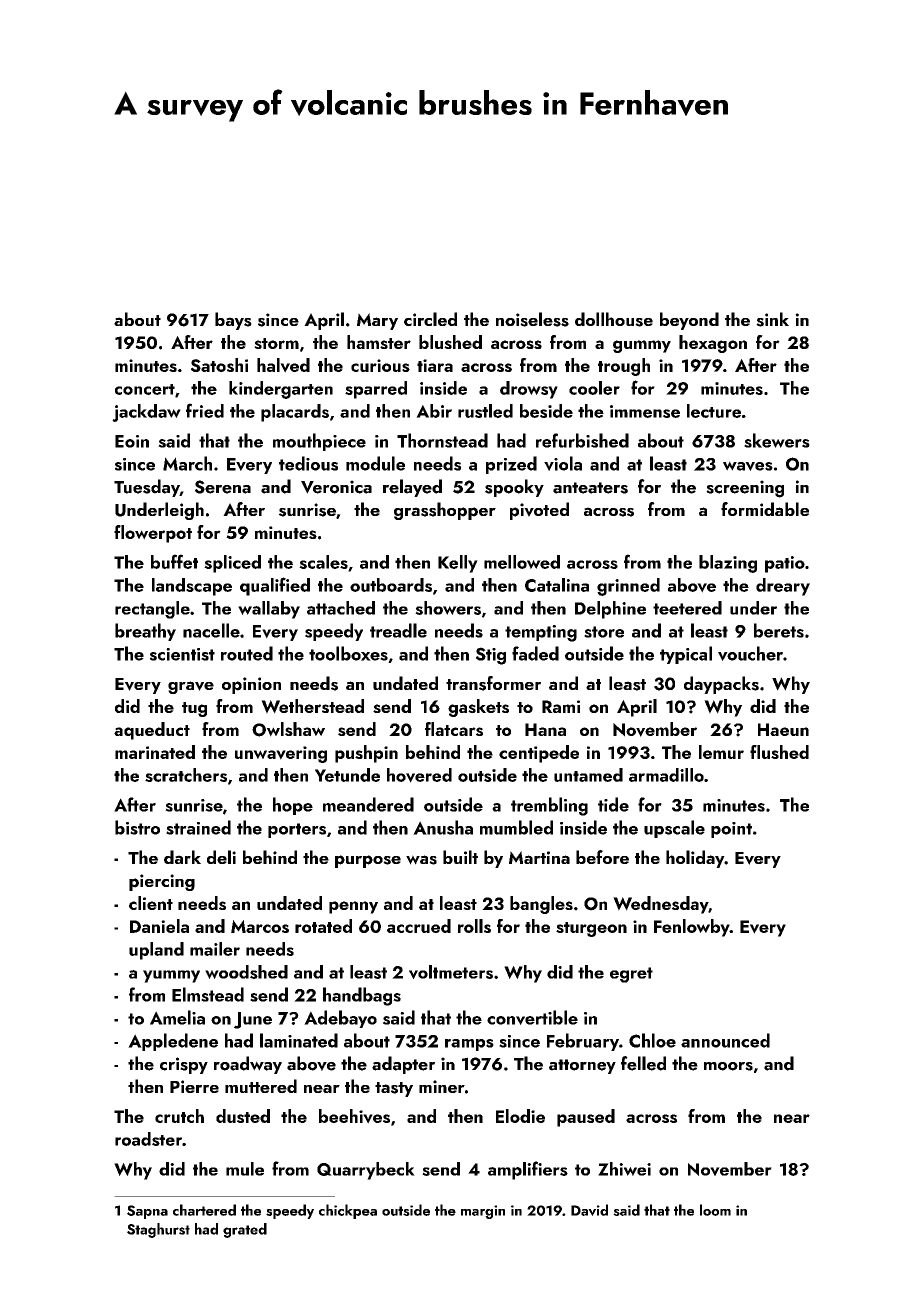 This screenshot has width=924, height=1308. I want to click on pivoted, so click(539, 511).
